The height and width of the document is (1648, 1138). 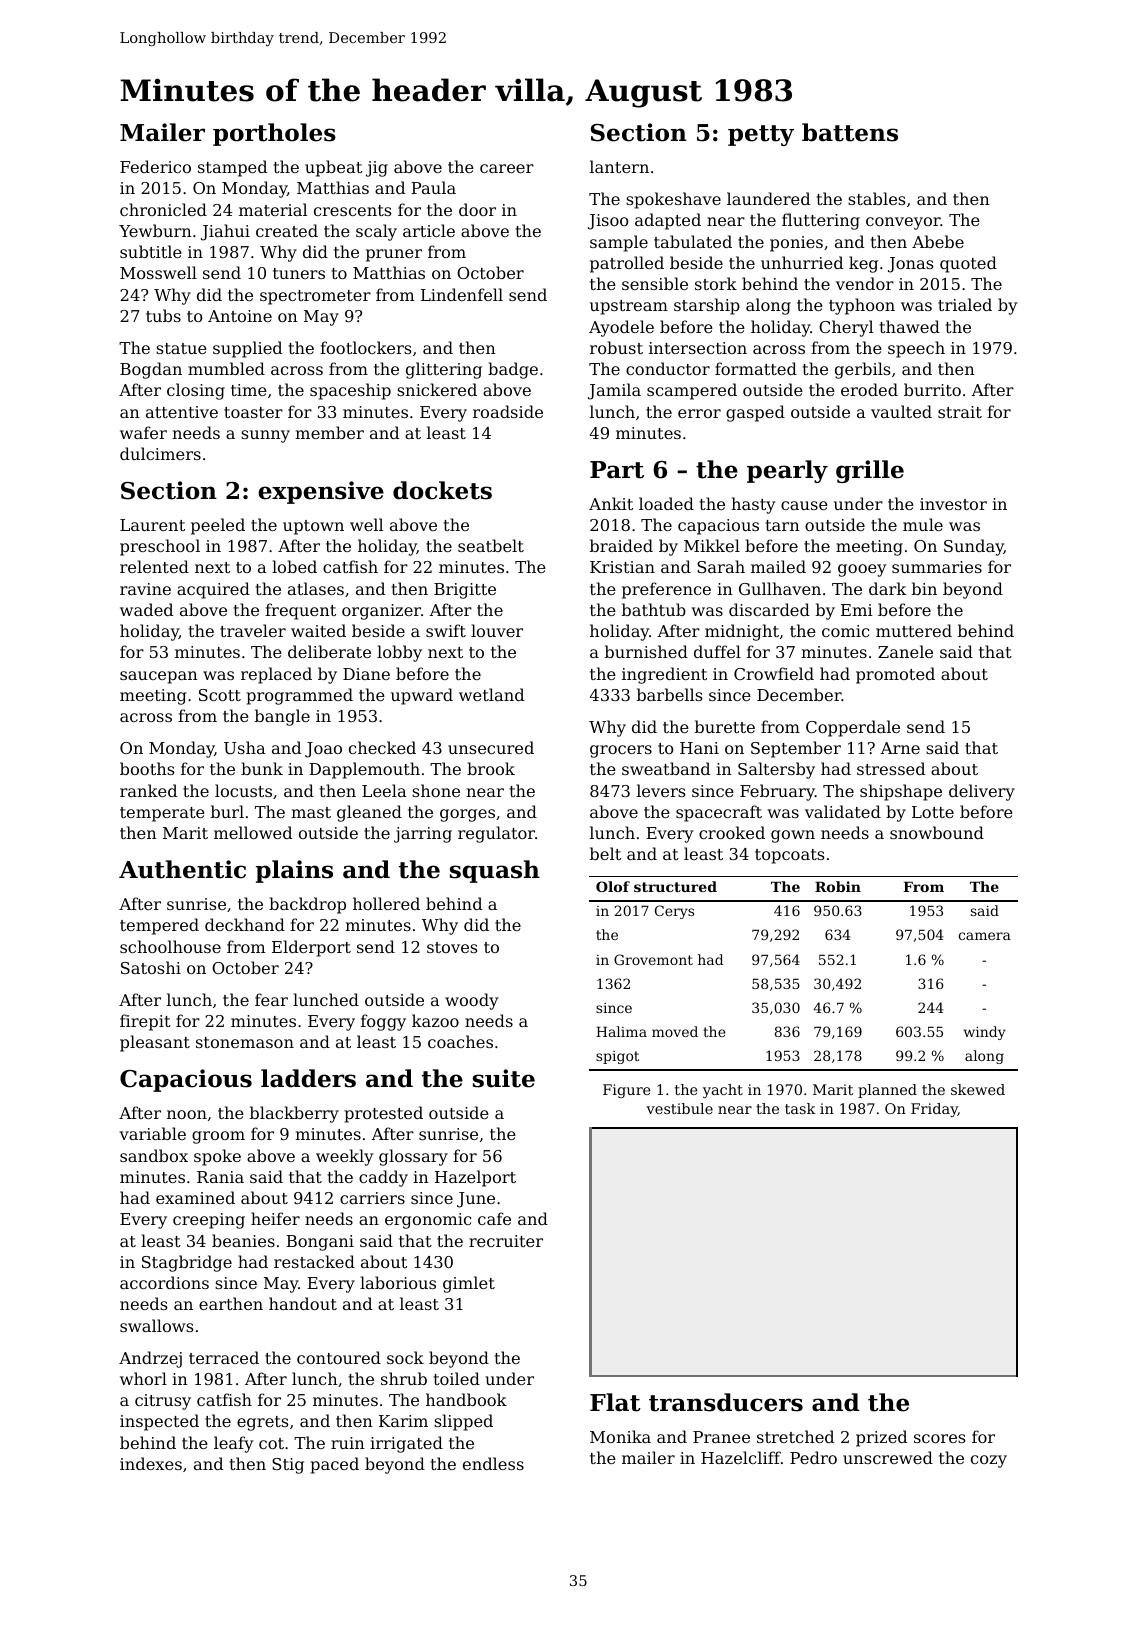 What do you see at coordinates (613, 886) in the document?
I see `Olof` at bounding box center [613, 886].
